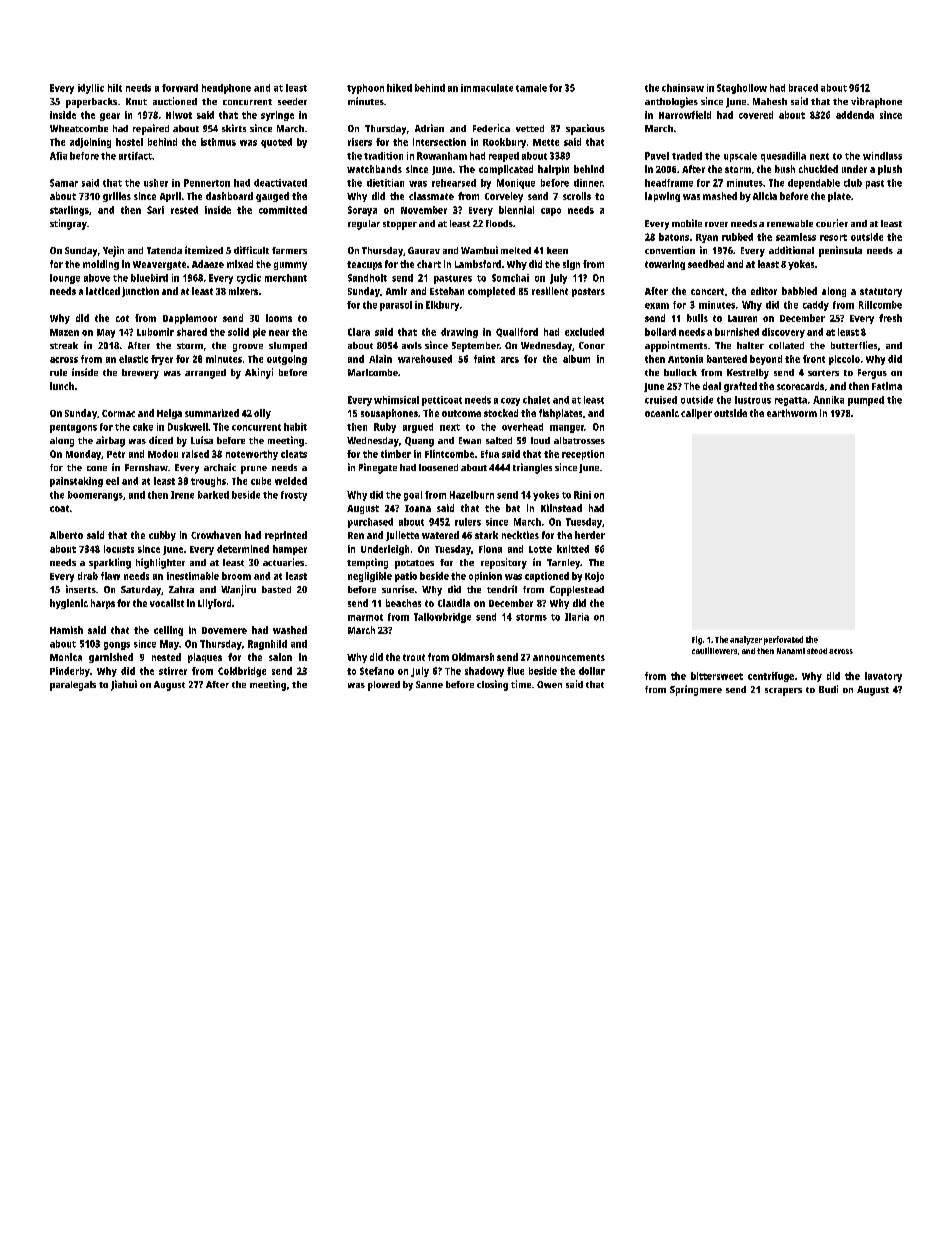 This document has height=1233, width=952. Describe the element at coordinates (461, 413) in the document. I see `outcome` at that location.
